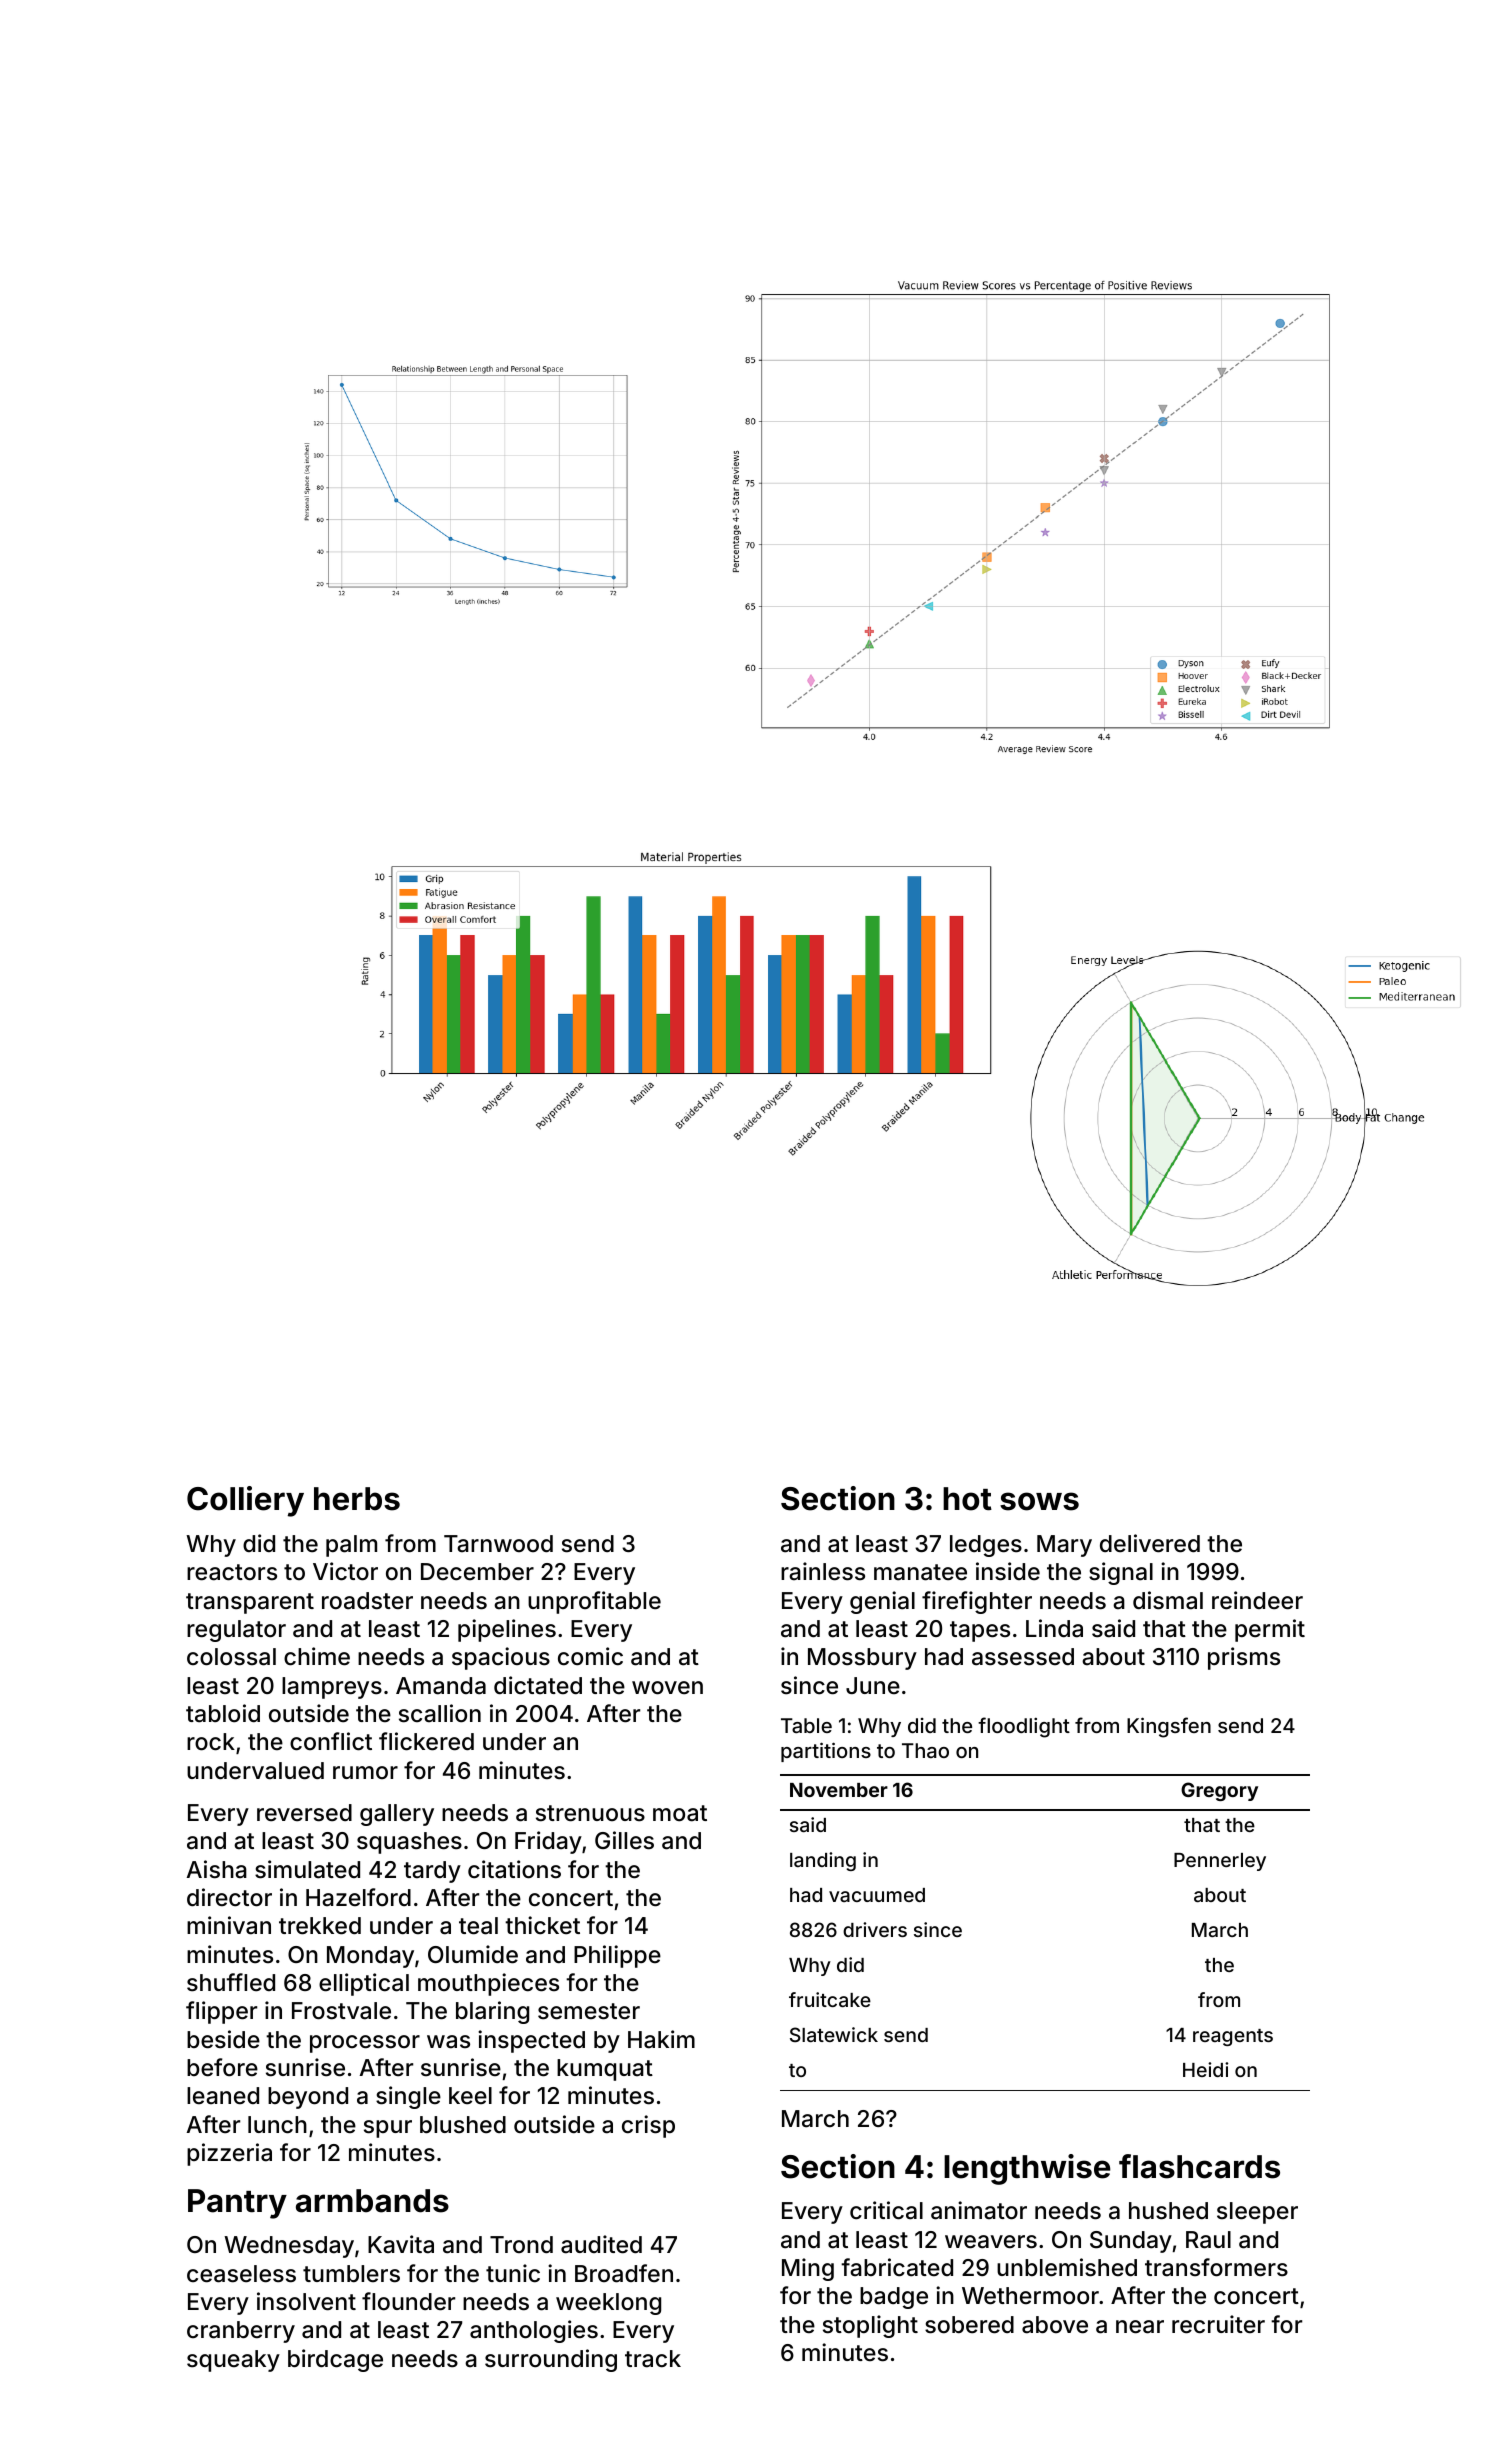 The height and width of the screenshot is (2464, 1496). What do you see at coordinates (345, 1571) in the screenshot?
I see `Victor` at bounding box center [345, 1571].
